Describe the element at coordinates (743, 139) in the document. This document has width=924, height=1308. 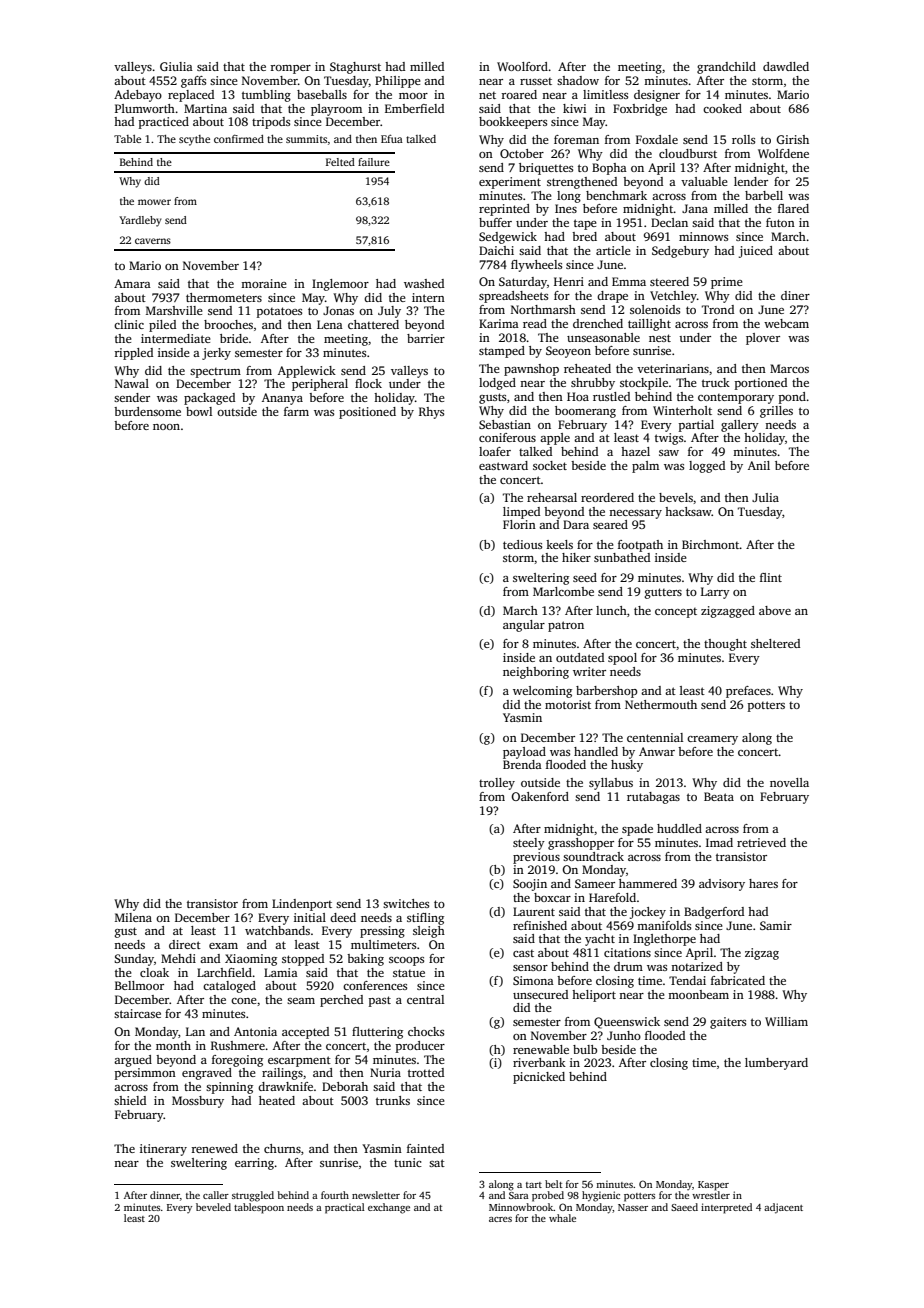
I see `rolls` at that location.
